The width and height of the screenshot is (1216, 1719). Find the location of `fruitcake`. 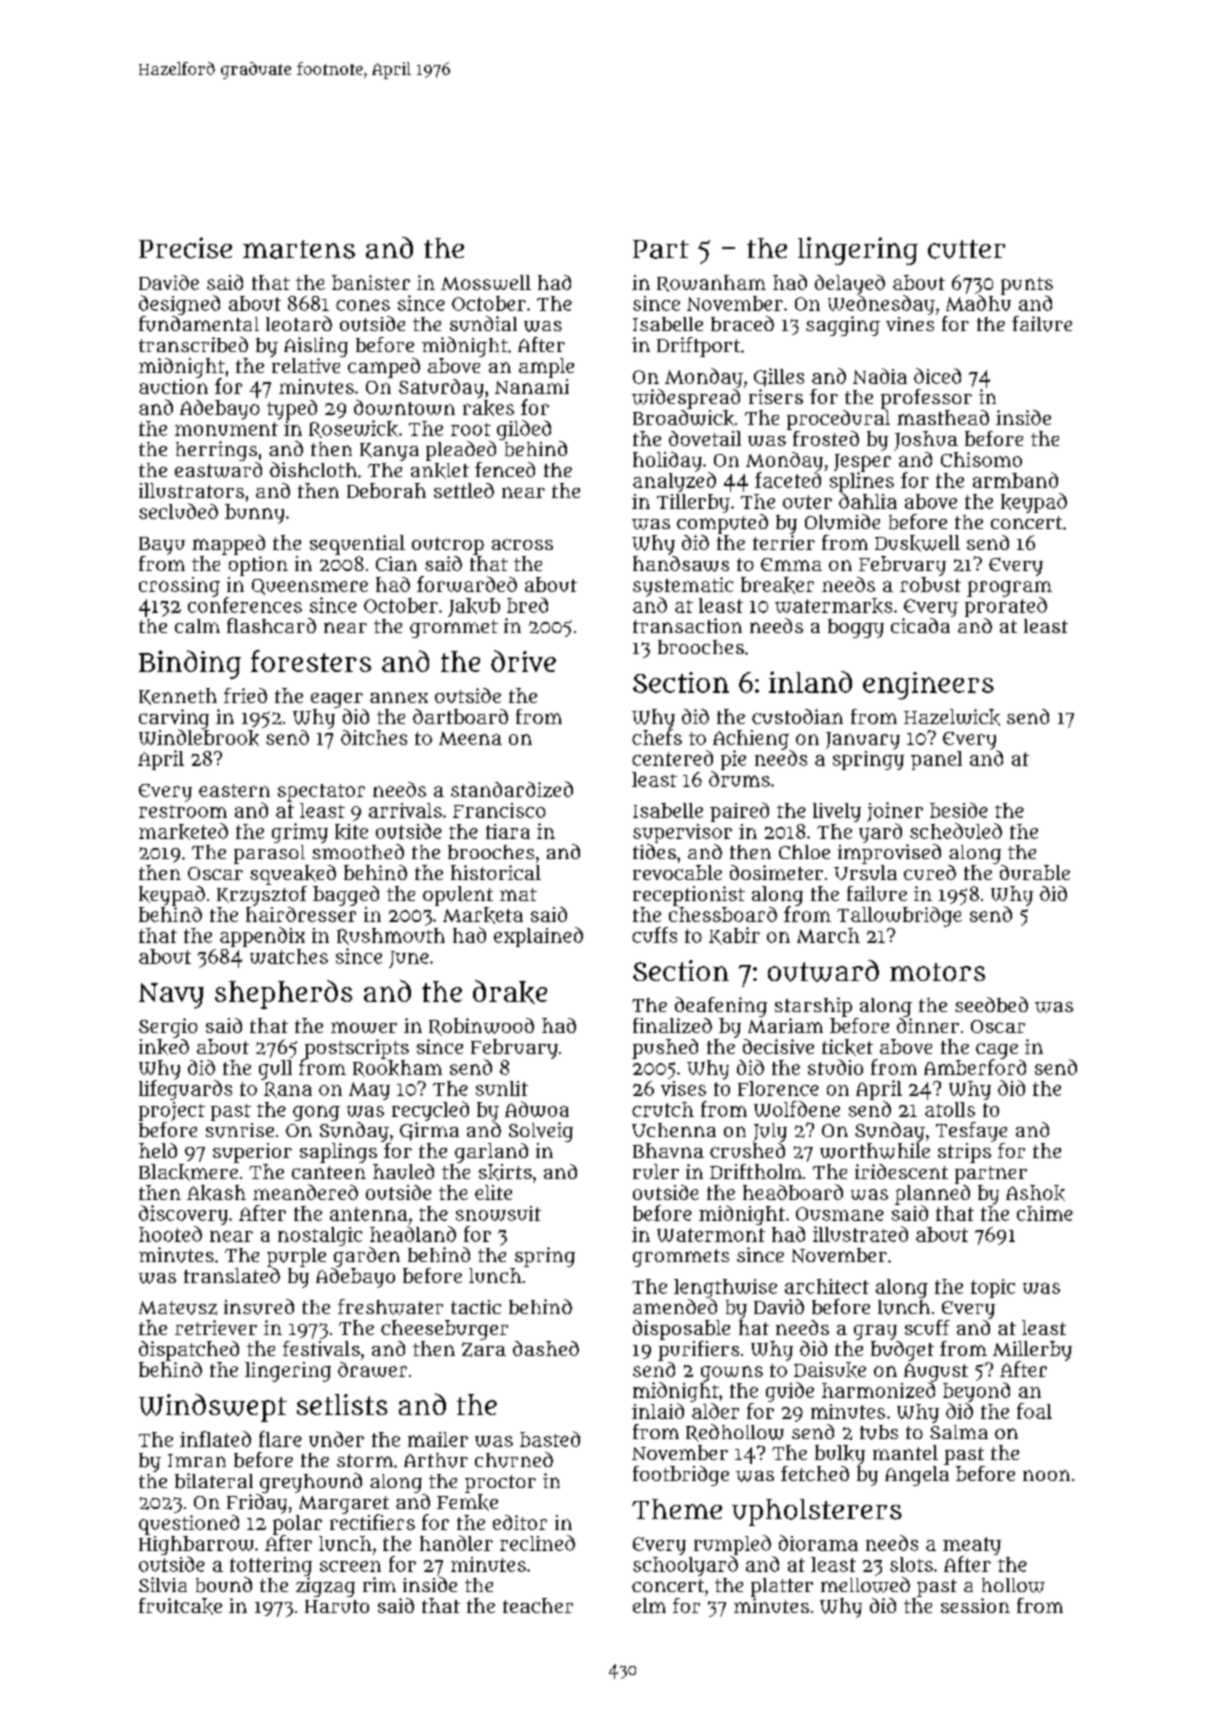

fruitcake is located at coordinates (180, 1606).
